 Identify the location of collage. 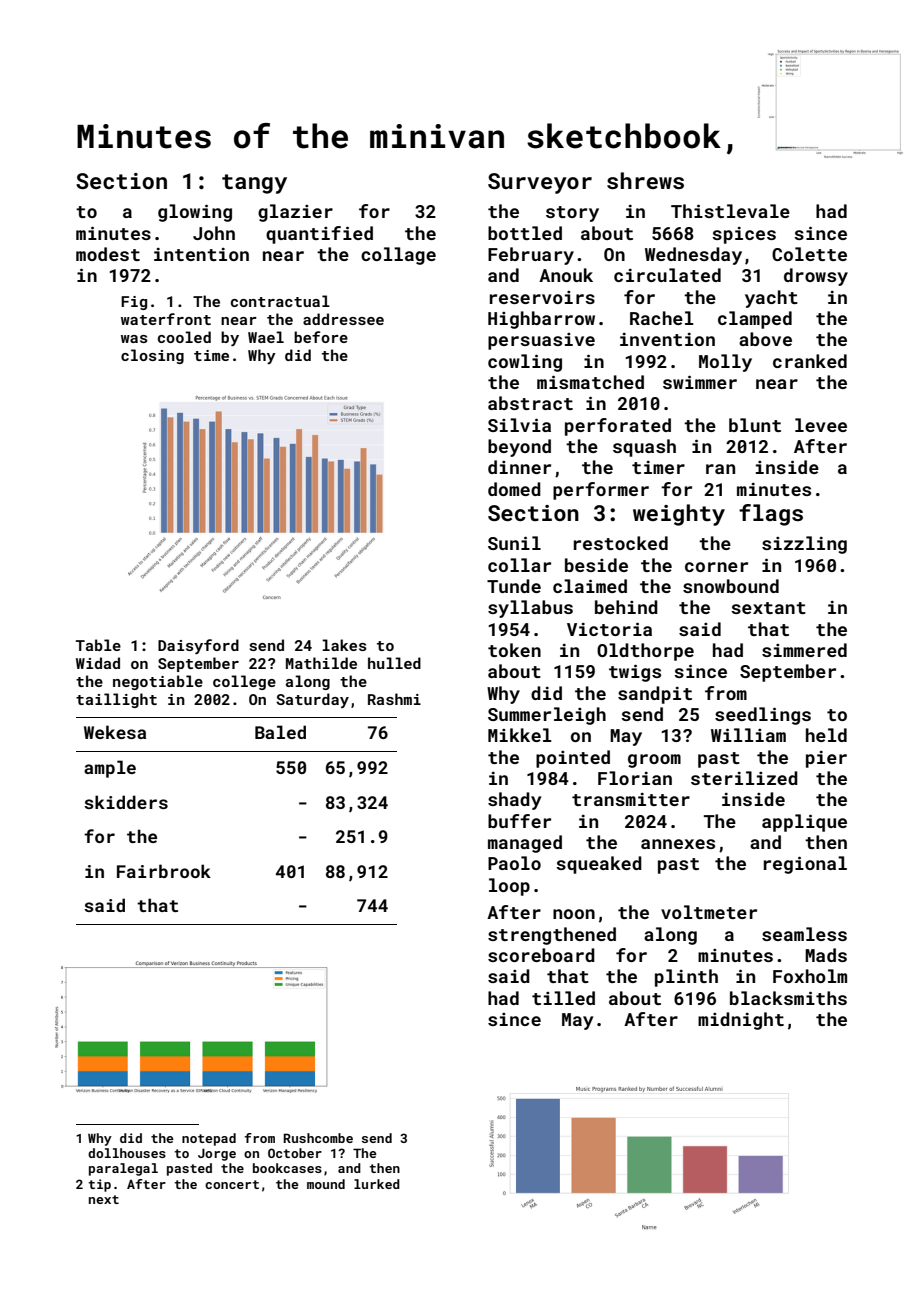
(398, 256).
